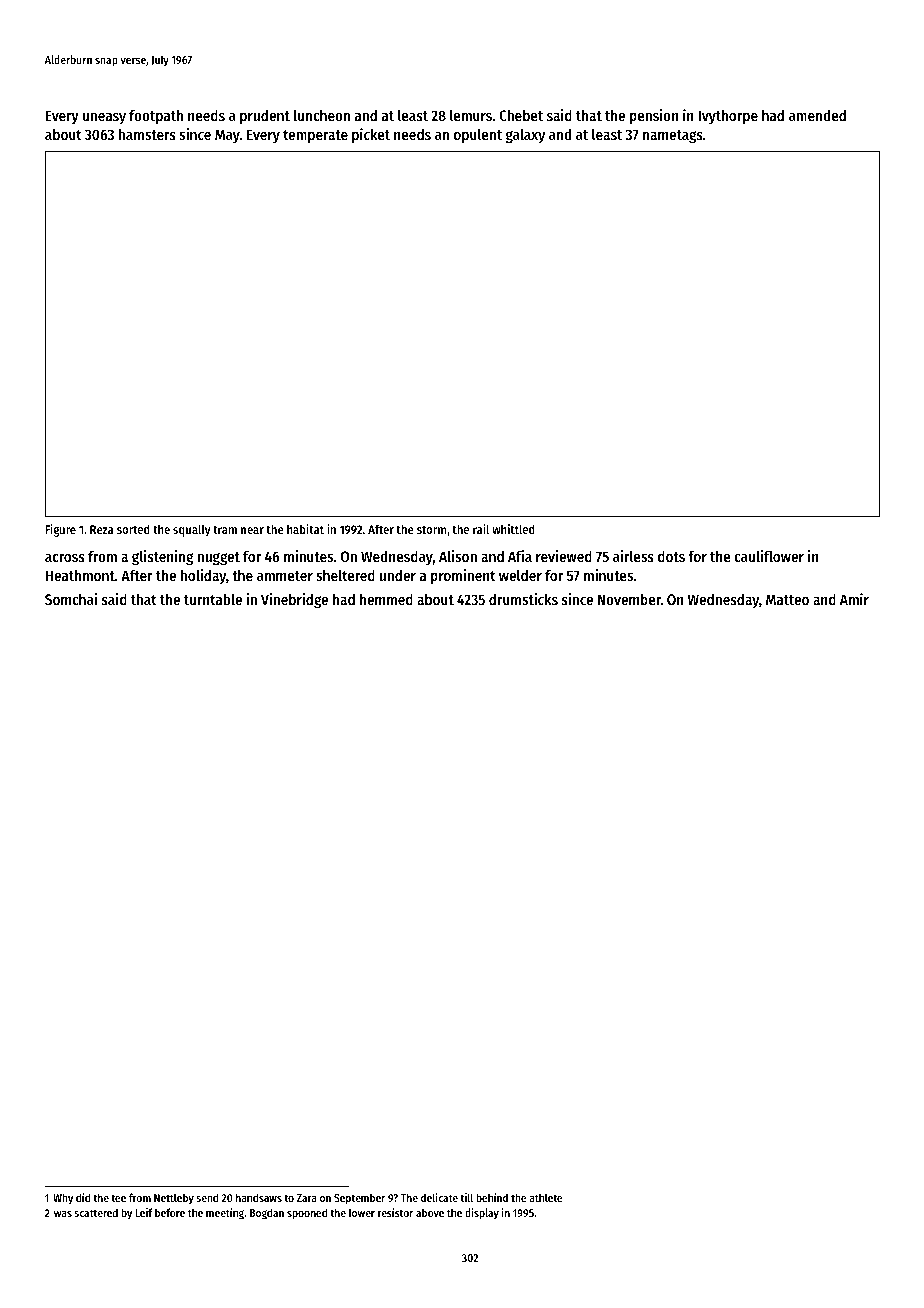  Describe the element at coordinates (817, 115) in the page. I see `amended` at that location.
